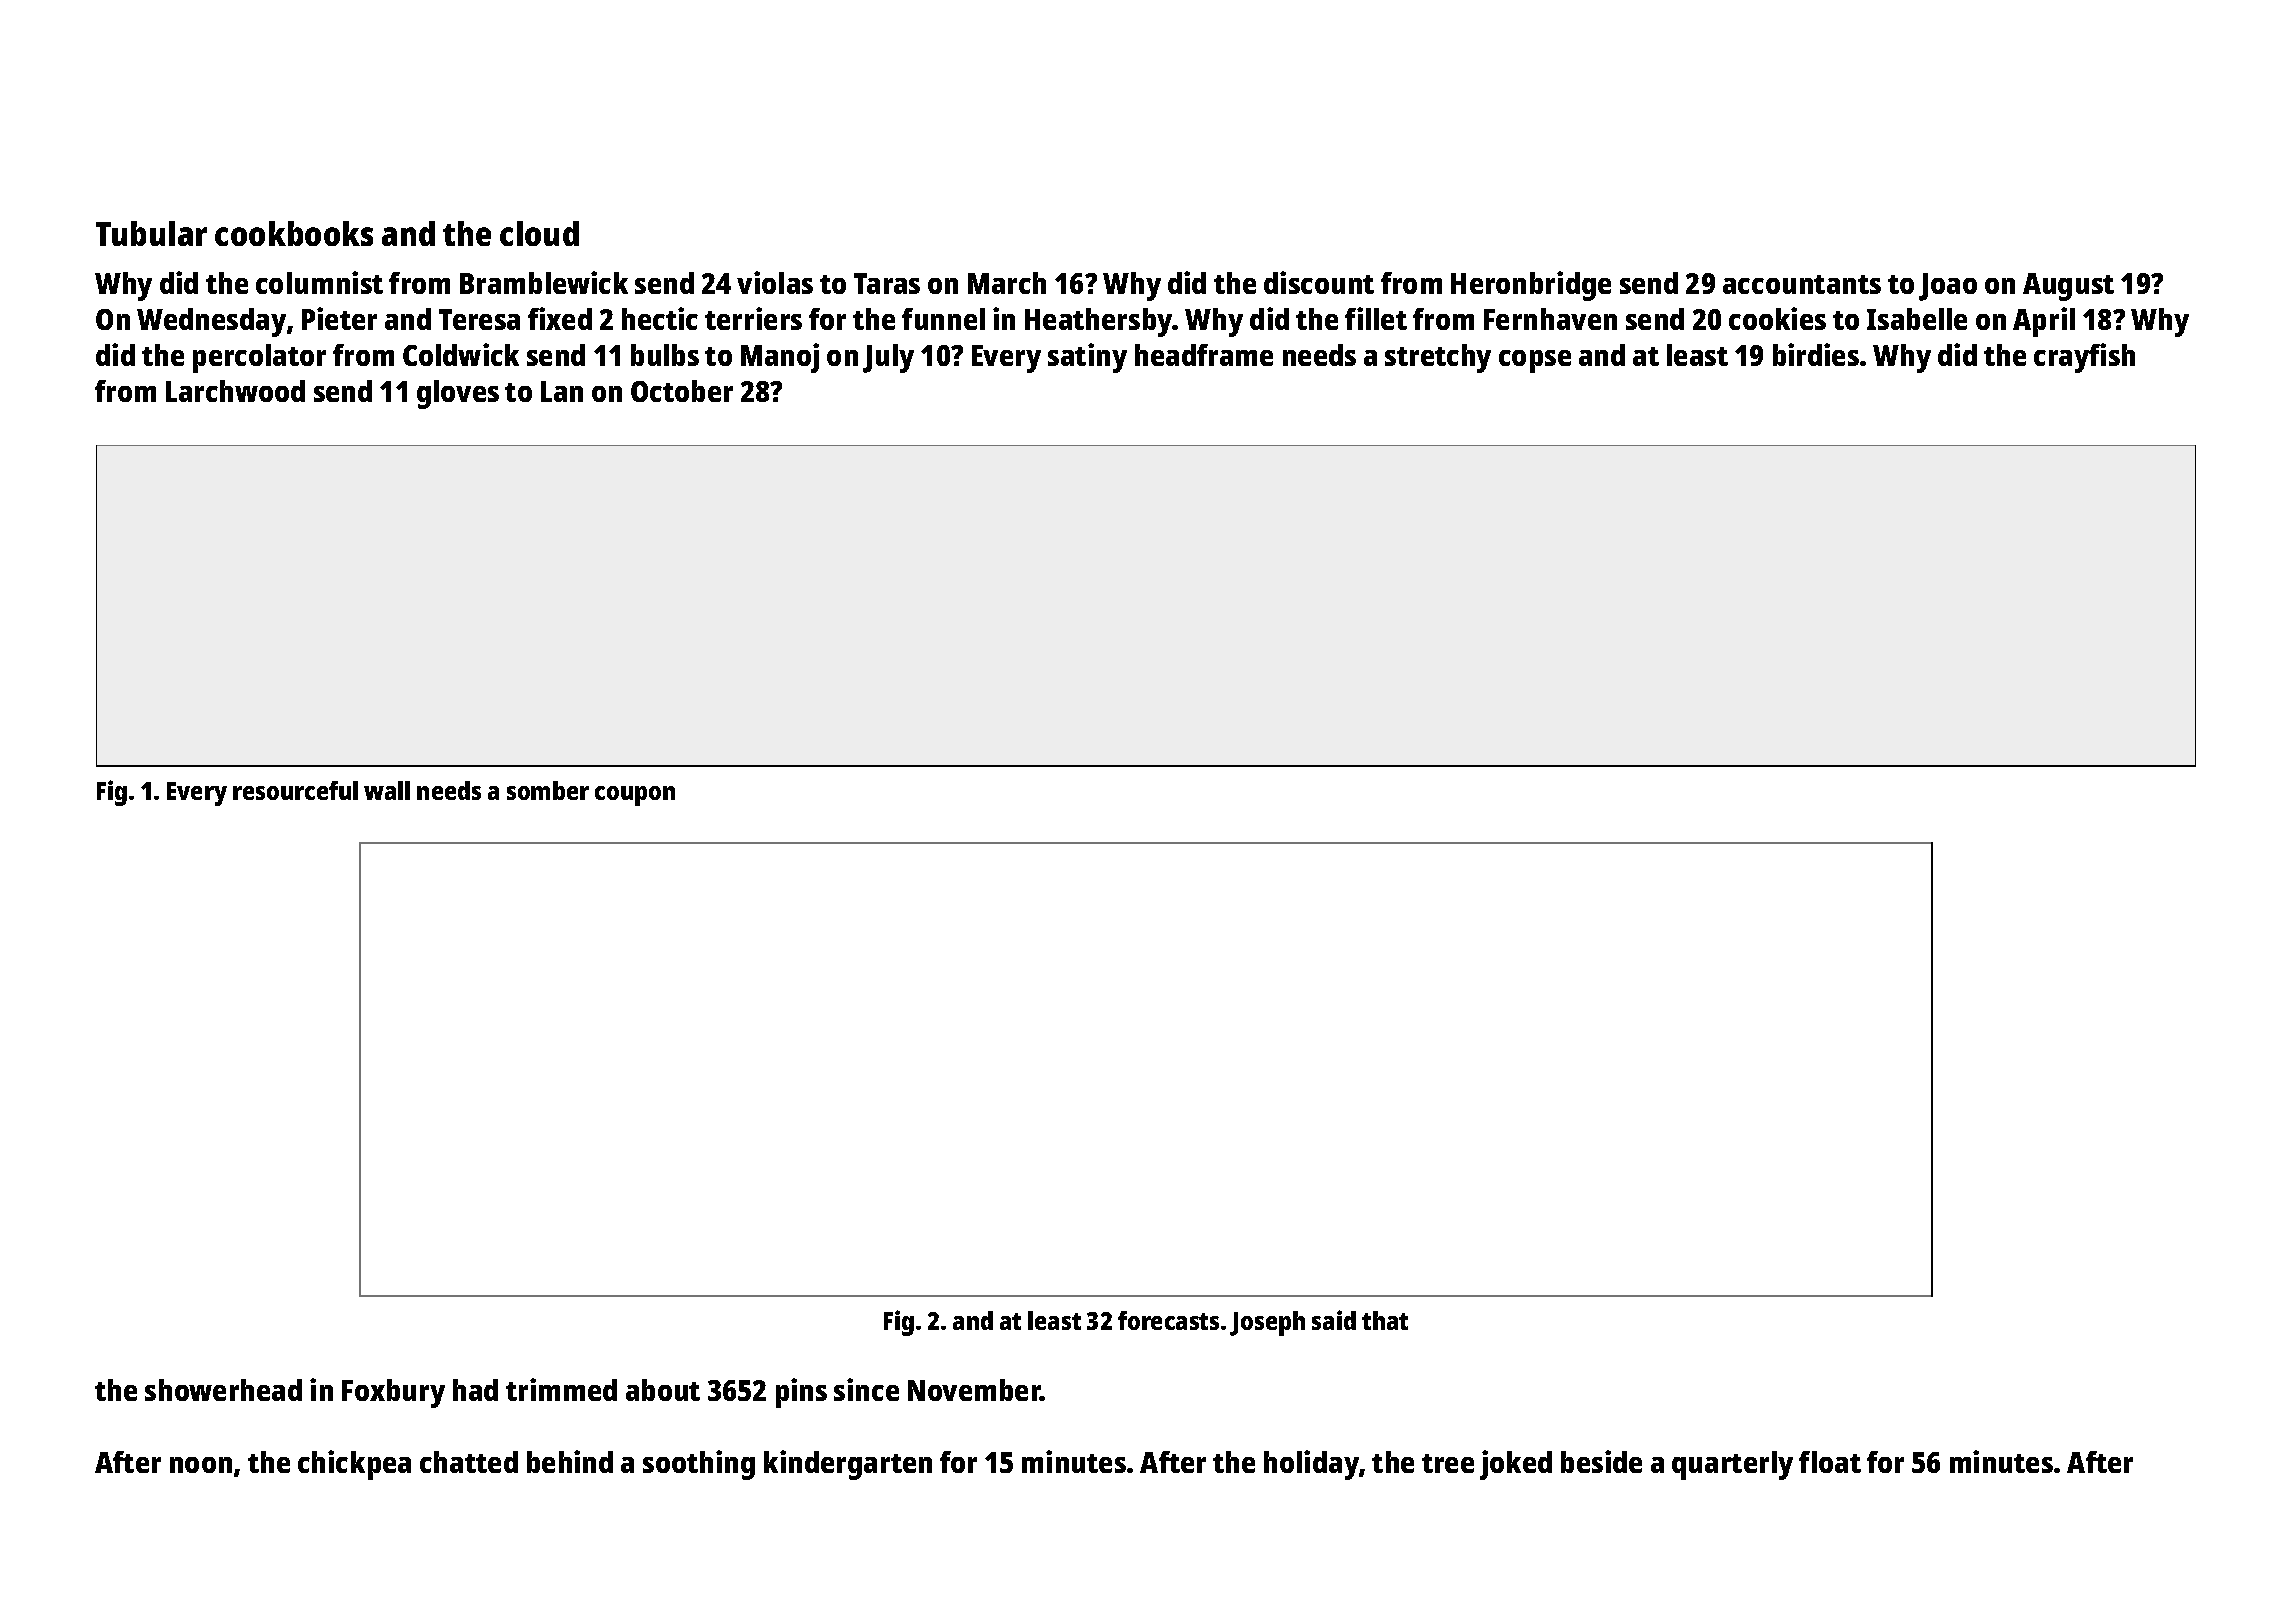 The width and height of the screenshot is (2292, 1620). I want to click on Tubular, so click(151, 233).
